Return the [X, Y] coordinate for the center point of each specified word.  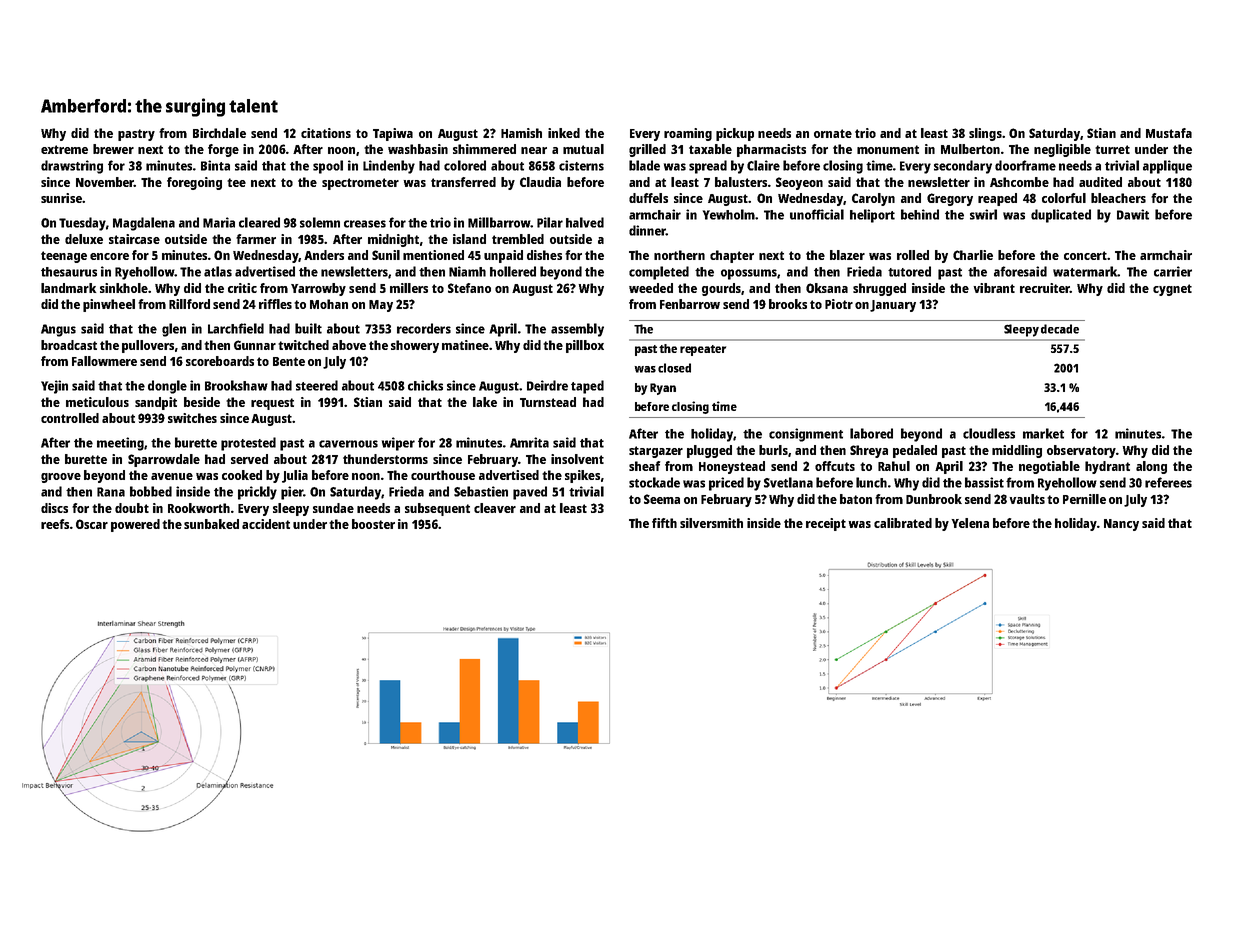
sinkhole [124, 288]
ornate [833, 133]
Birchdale [219, 133]
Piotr [839, 304]
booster [373, 524]
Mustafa [1169, 133]
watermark [1085, 271]
